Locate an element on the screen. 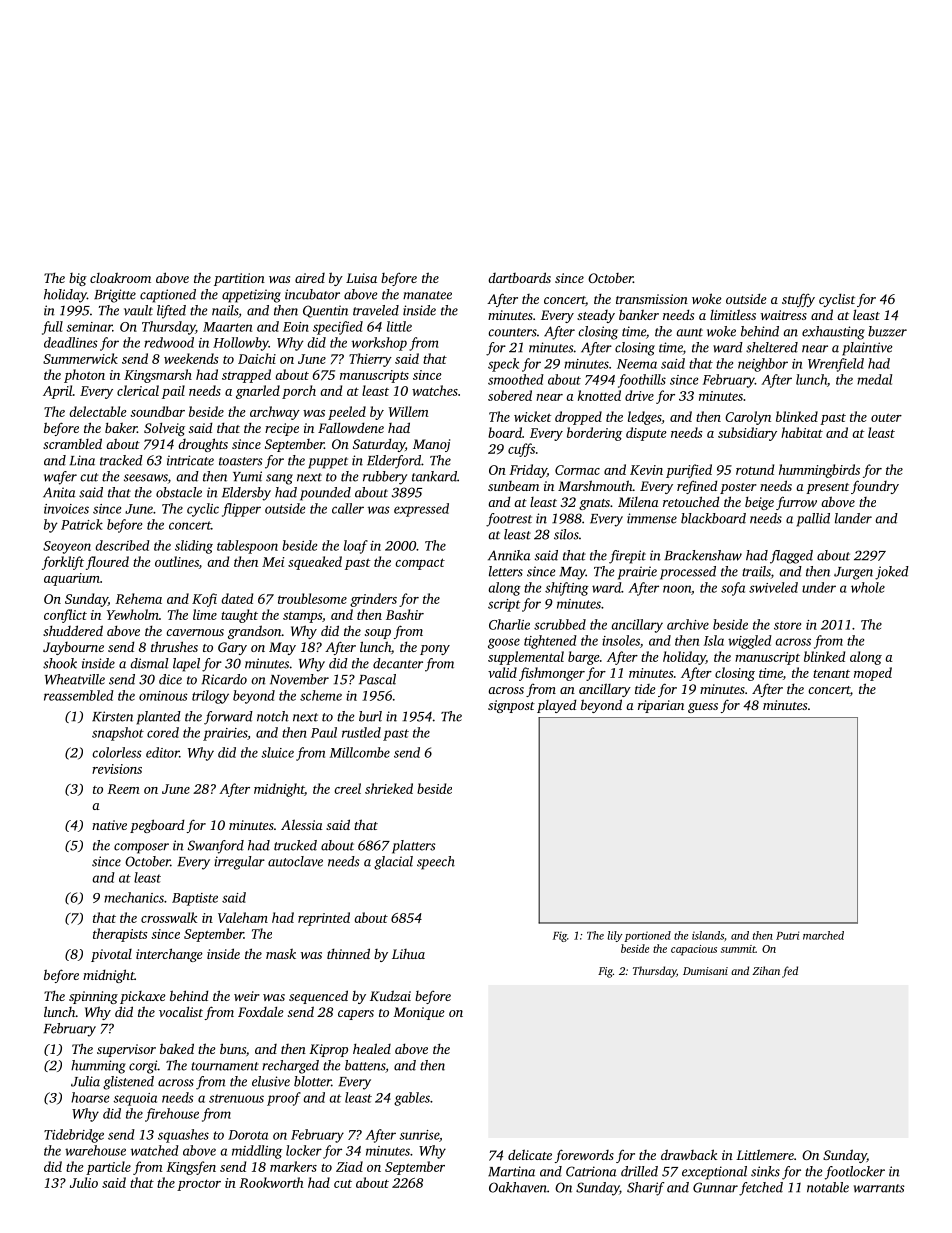 The width and height of the screenshot is (952, 1233). Monique is located at coordinates (419, 1013).
